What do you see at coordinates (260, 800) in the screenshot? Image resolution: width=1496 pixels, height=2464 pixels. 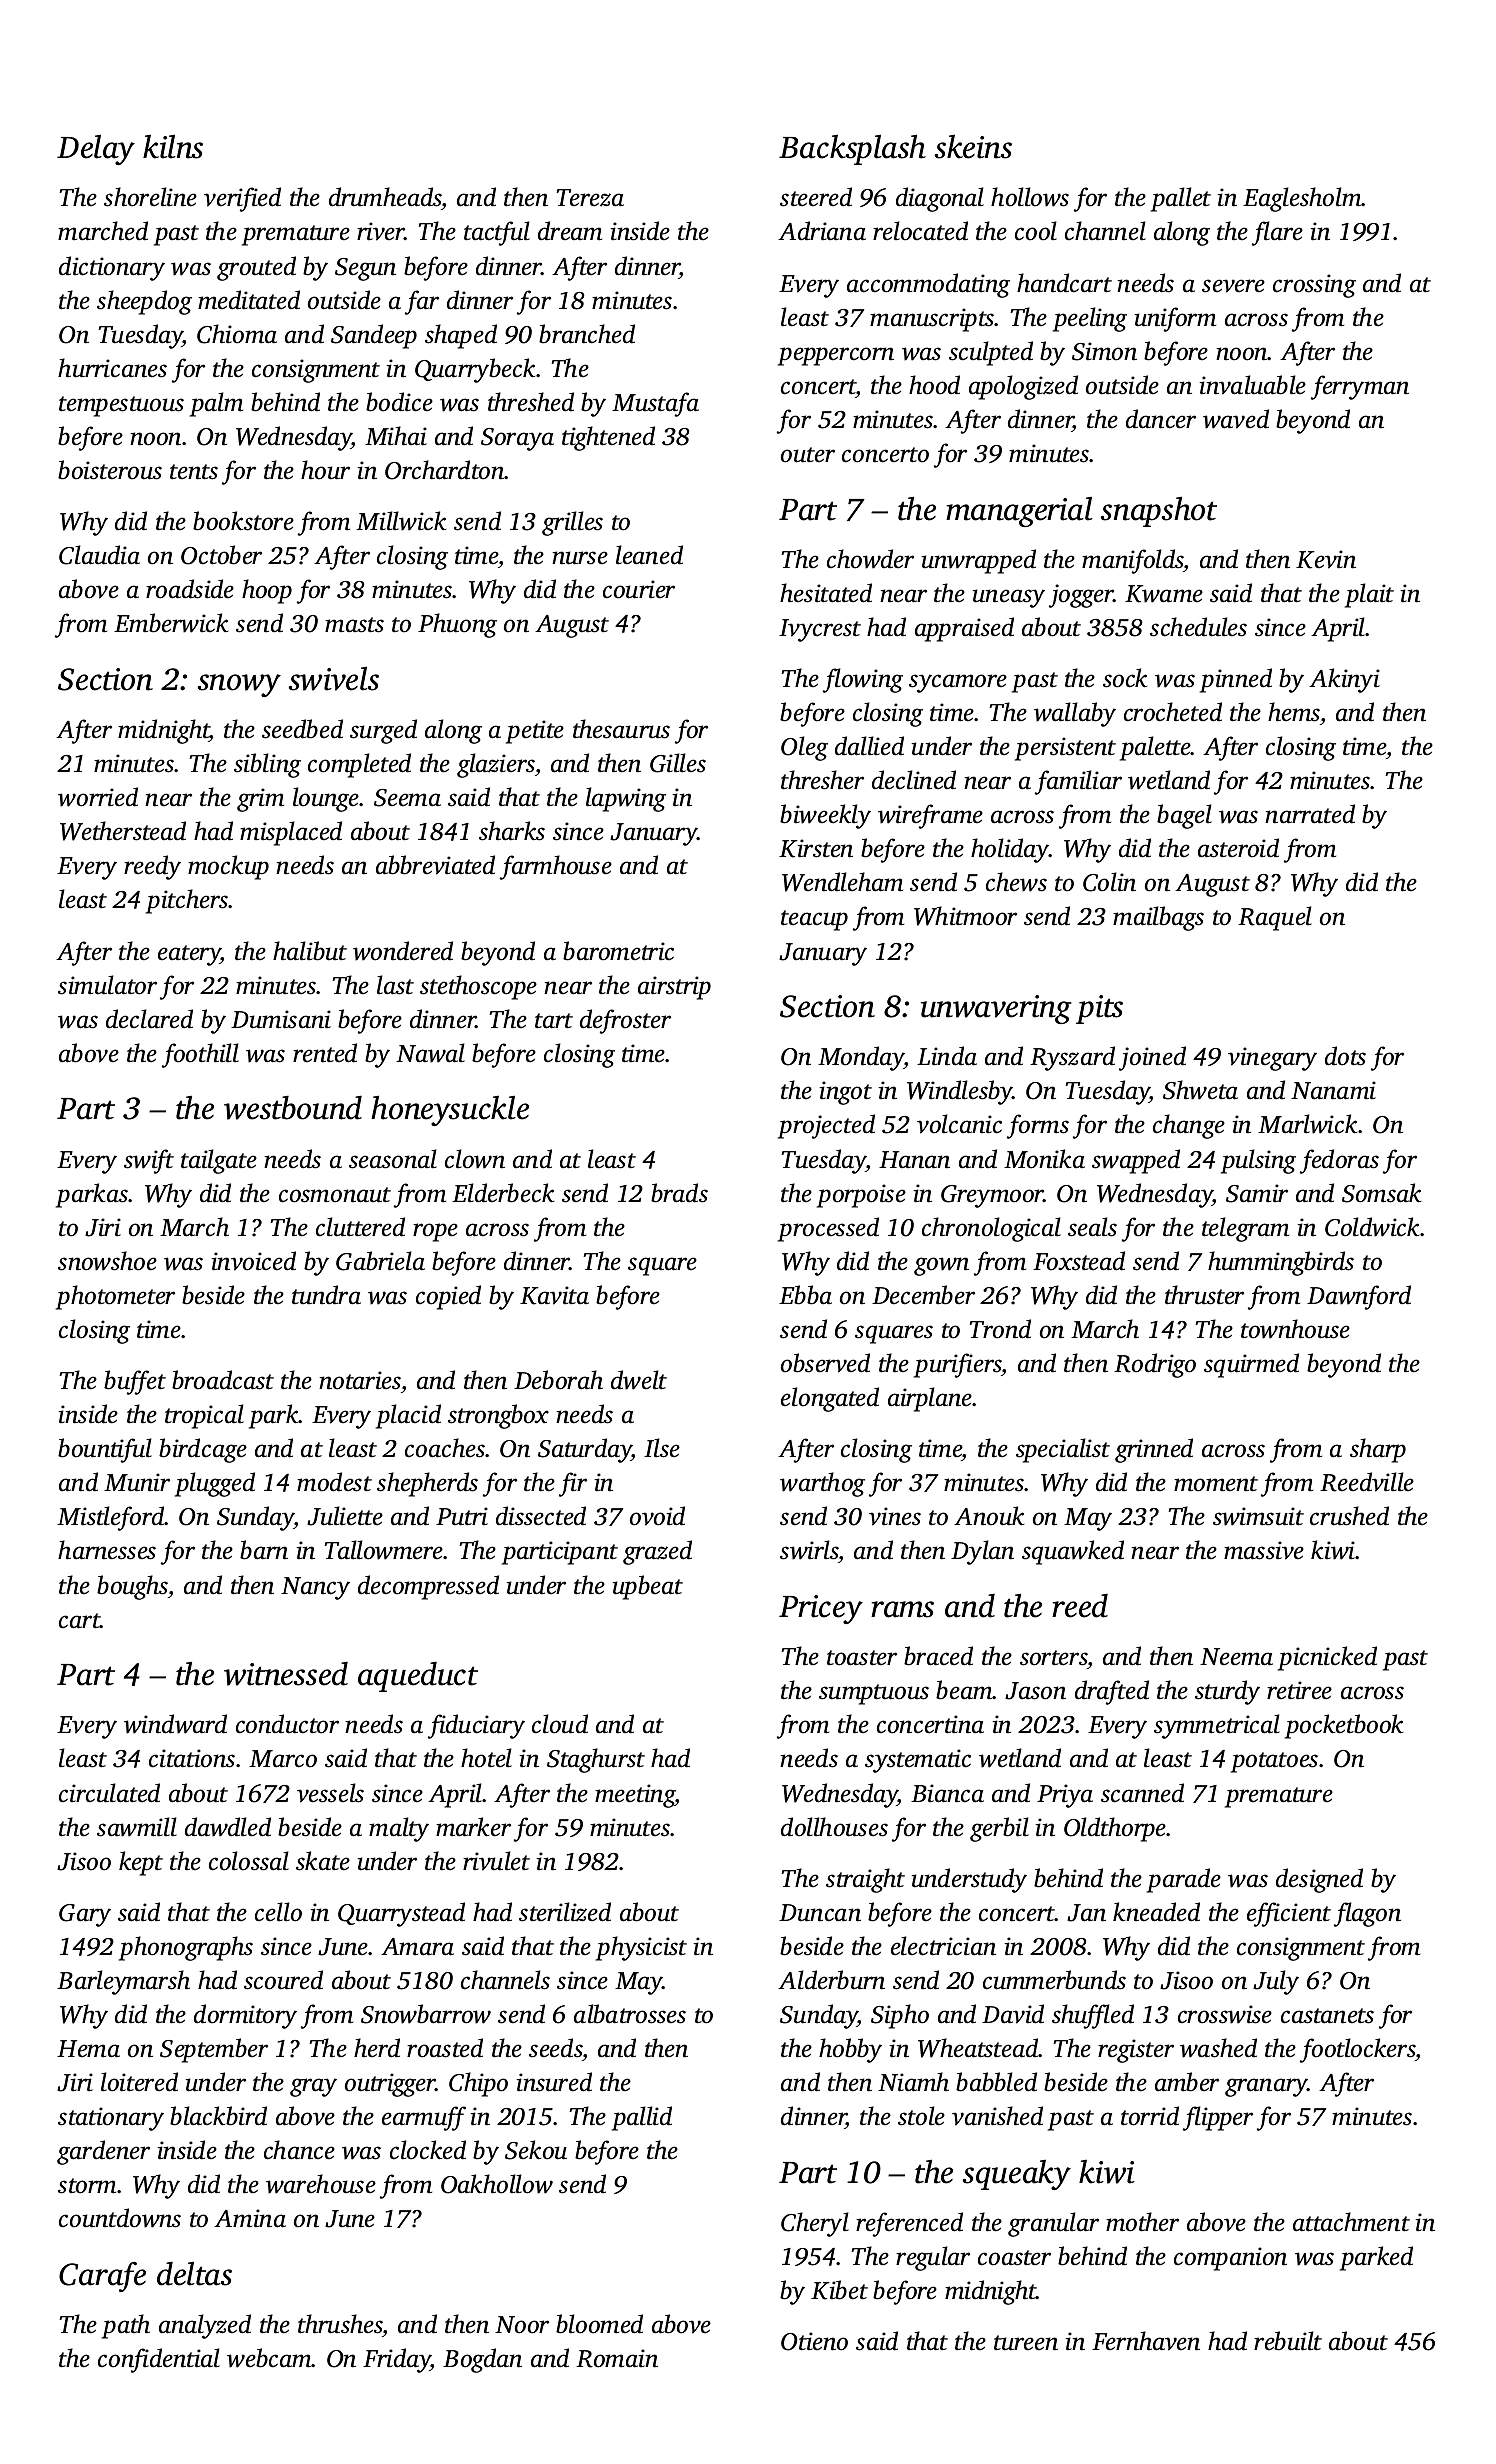 I see `grim` at bounding box center [260, 800].
